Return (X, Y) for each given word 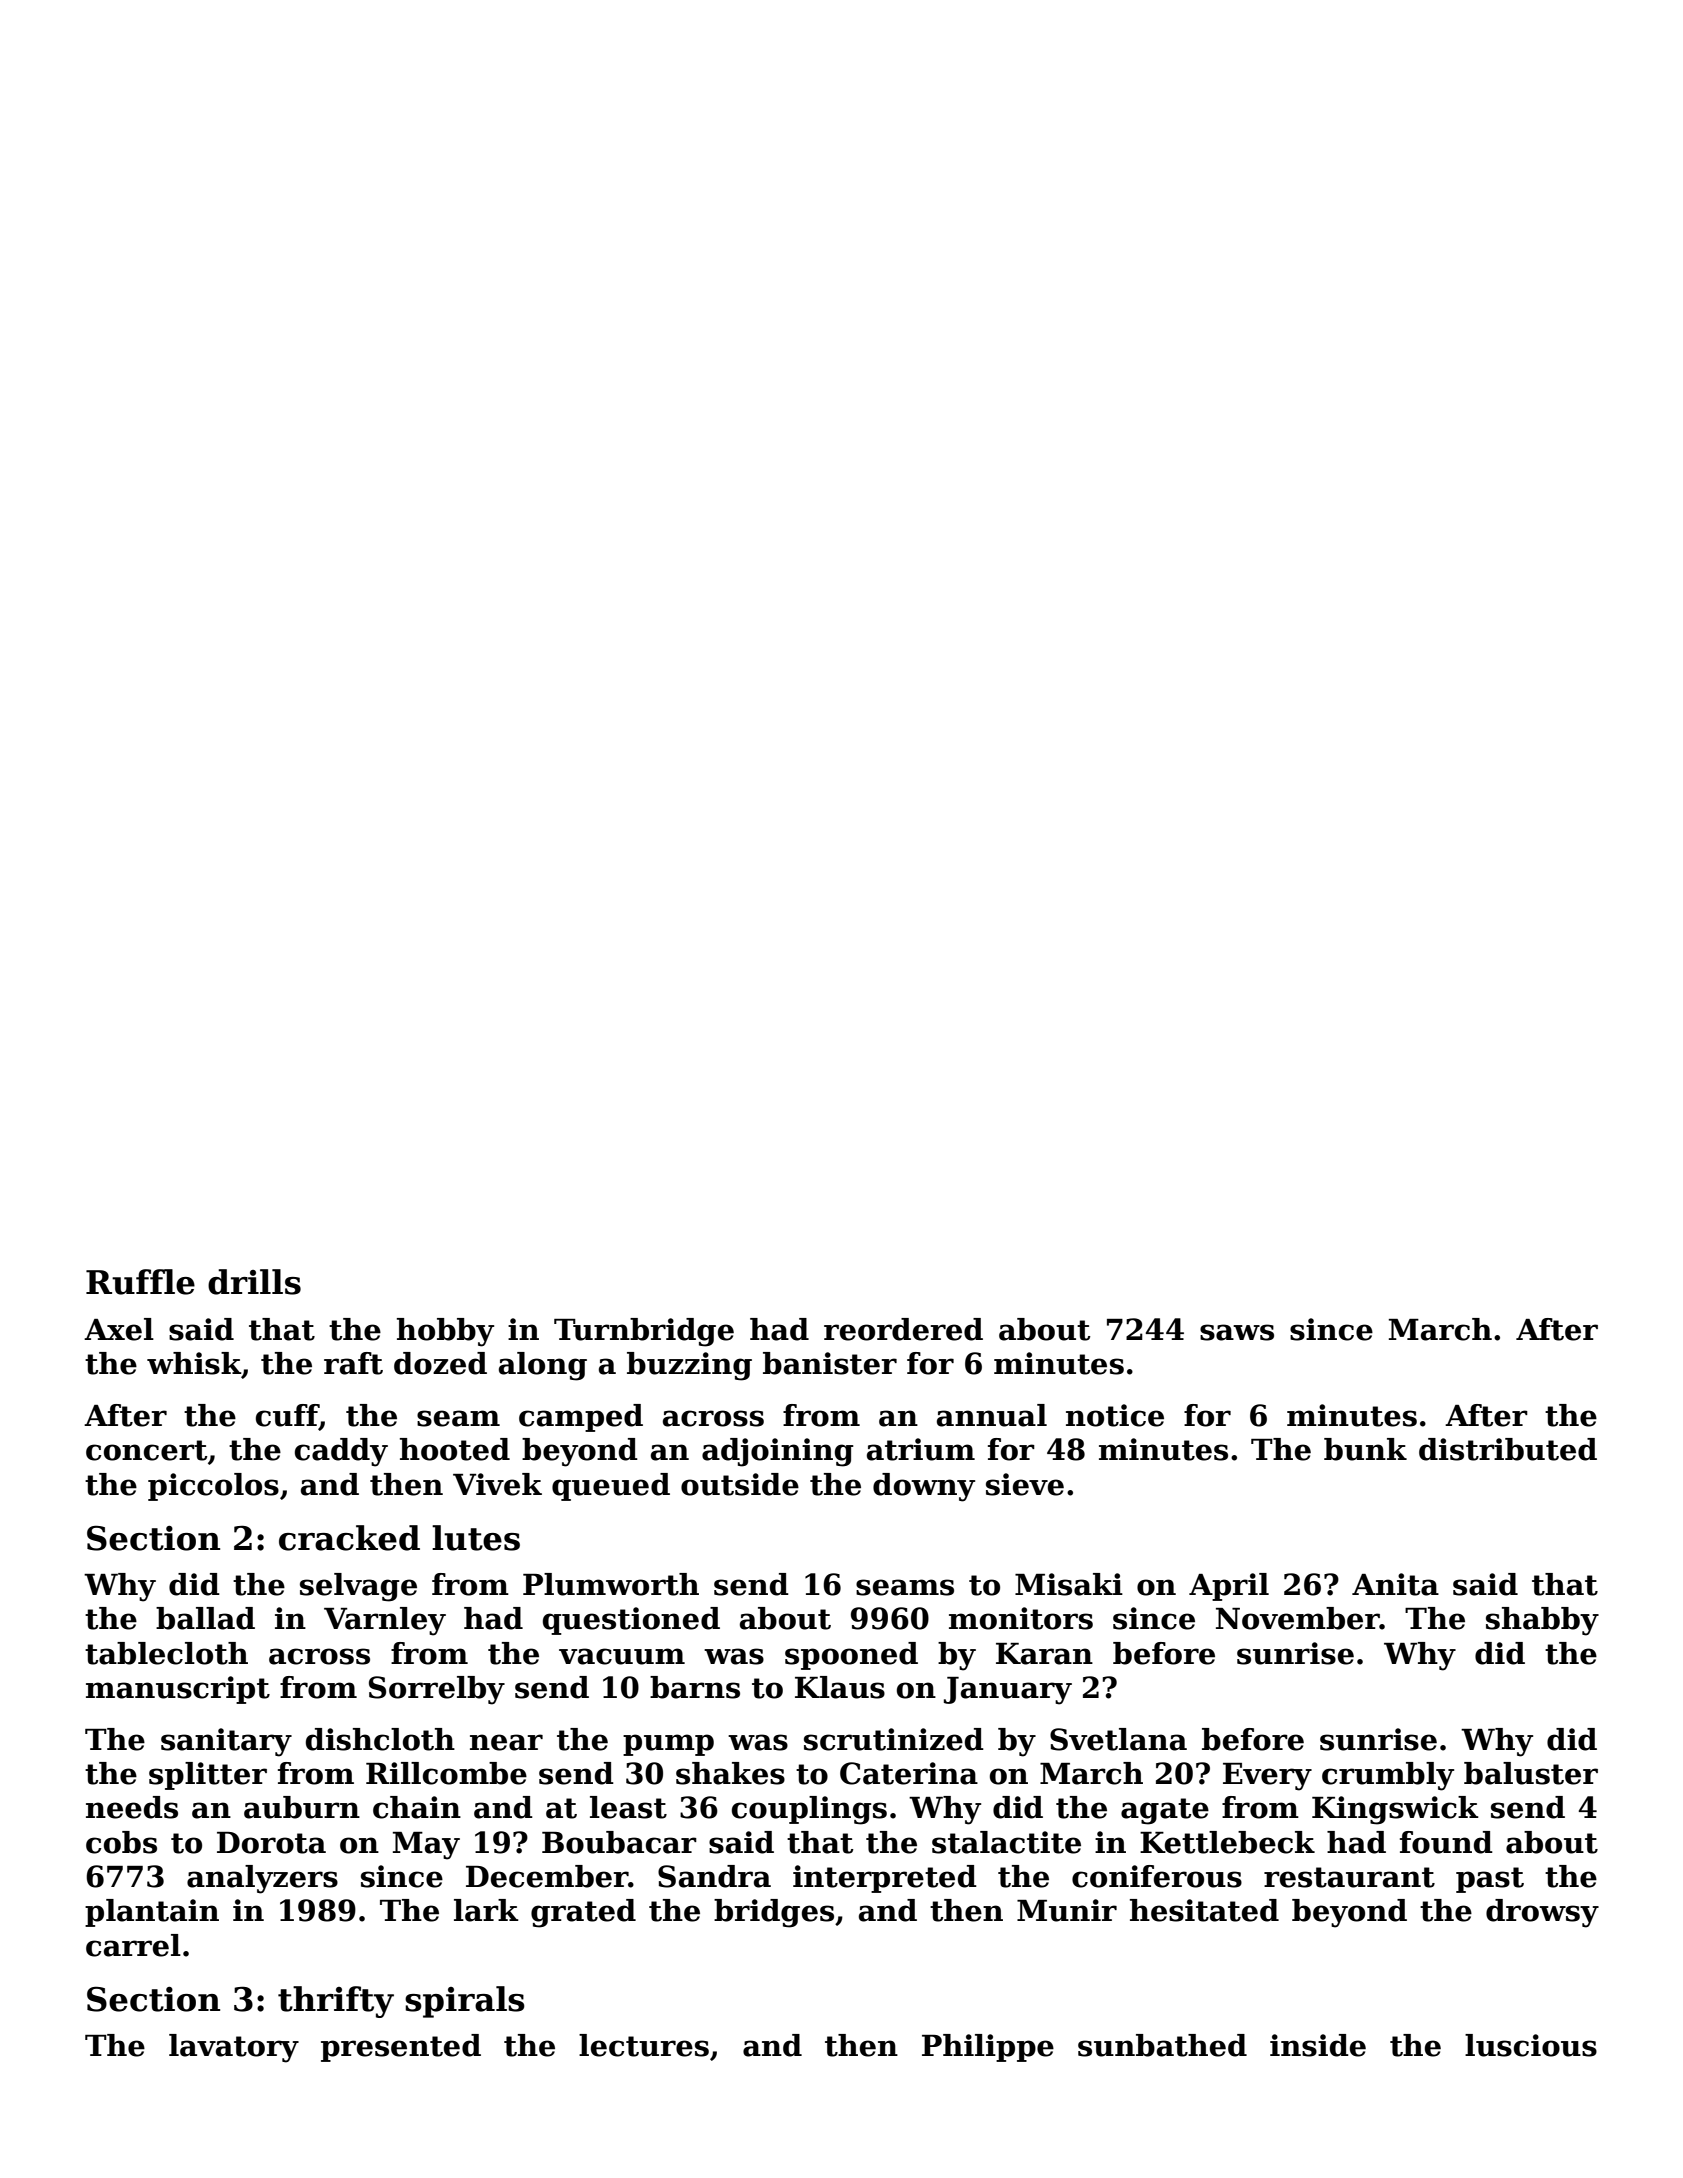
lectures (644, 2045)
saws (1237, 1332)
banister (830, 1363)
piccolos (213, 1487)
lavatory (234, 2048)
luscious (1531, 2045)
